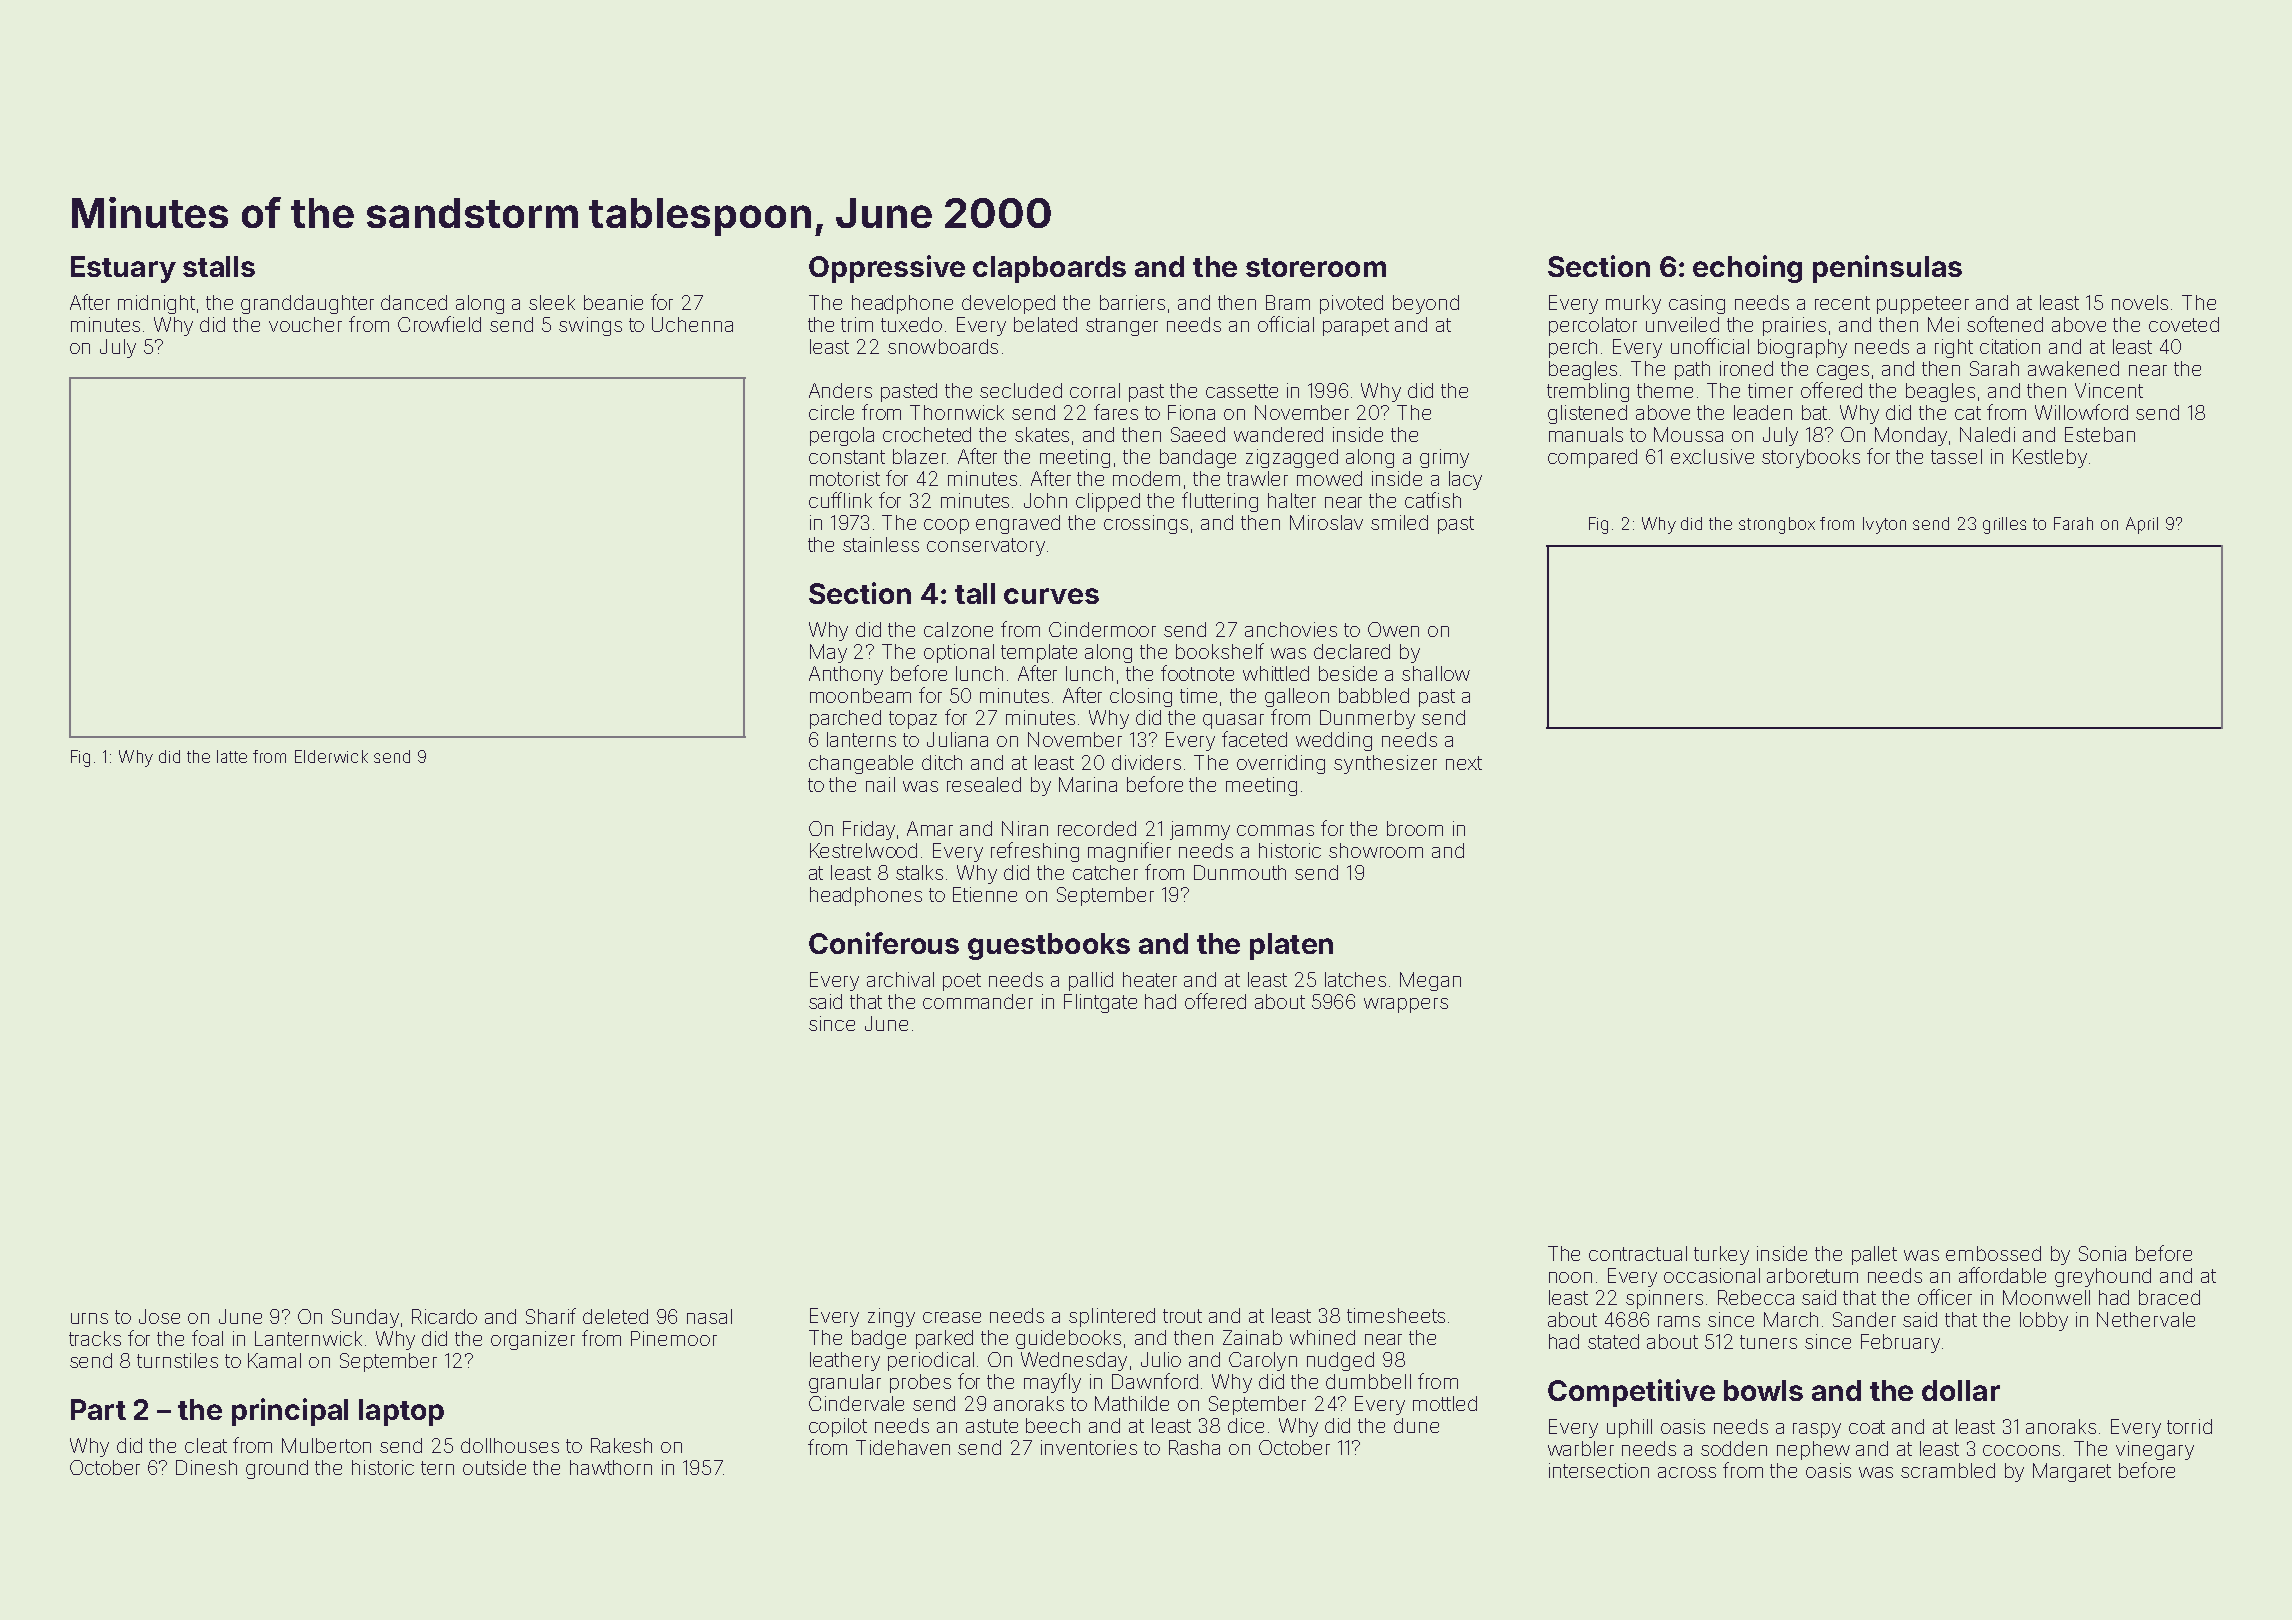 Image resolution: width=2292 pixels, height=1620 pixels. I want to click on cufflink, so click(840, 500).
